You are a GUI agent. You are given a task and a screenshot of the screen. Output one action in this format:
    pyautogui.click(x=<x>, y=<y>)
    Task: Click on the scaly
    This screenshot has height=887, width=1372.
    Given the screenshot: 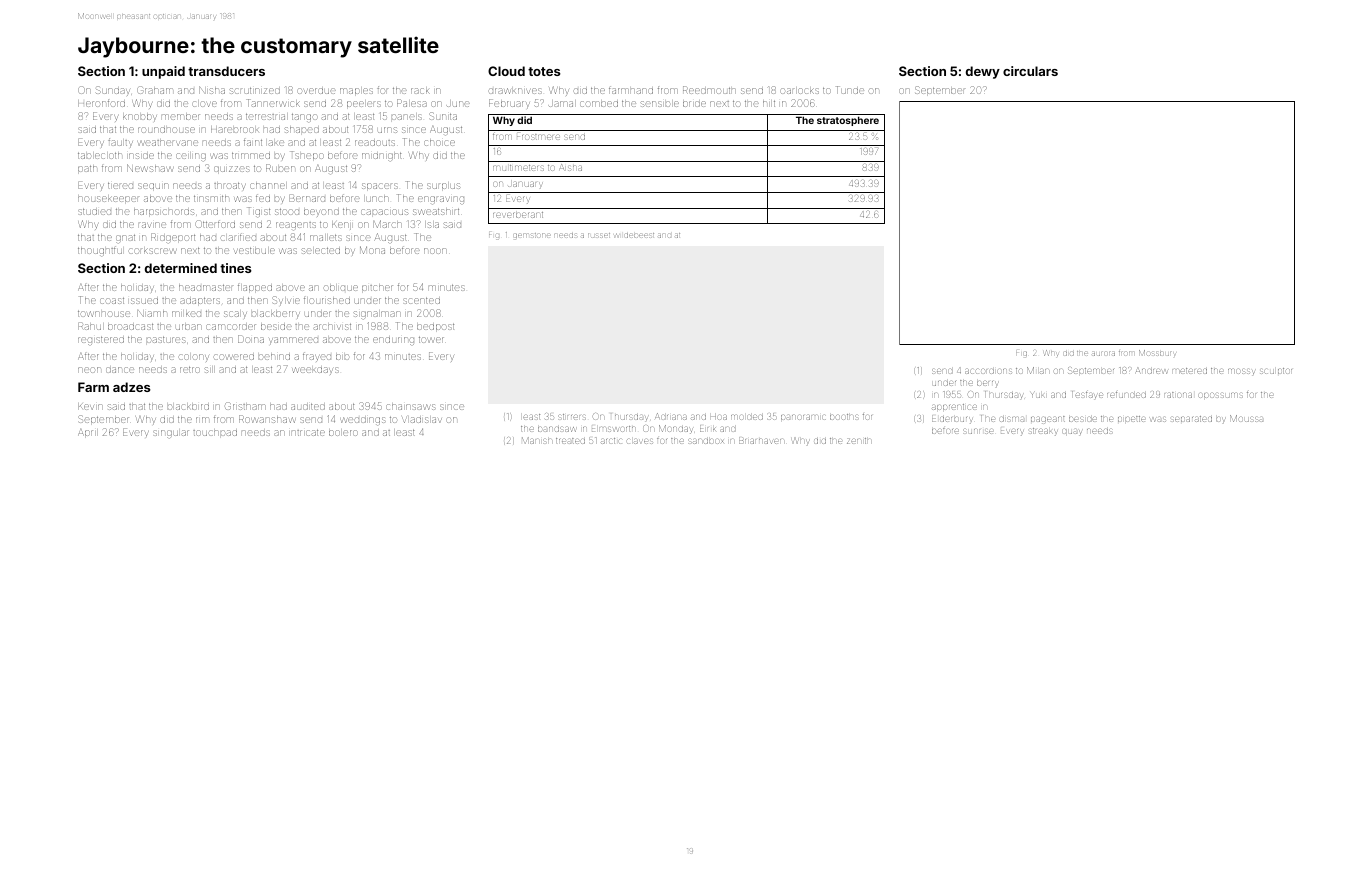 What is the action you would take?
    pyautogui.click(x=235, y=314)
